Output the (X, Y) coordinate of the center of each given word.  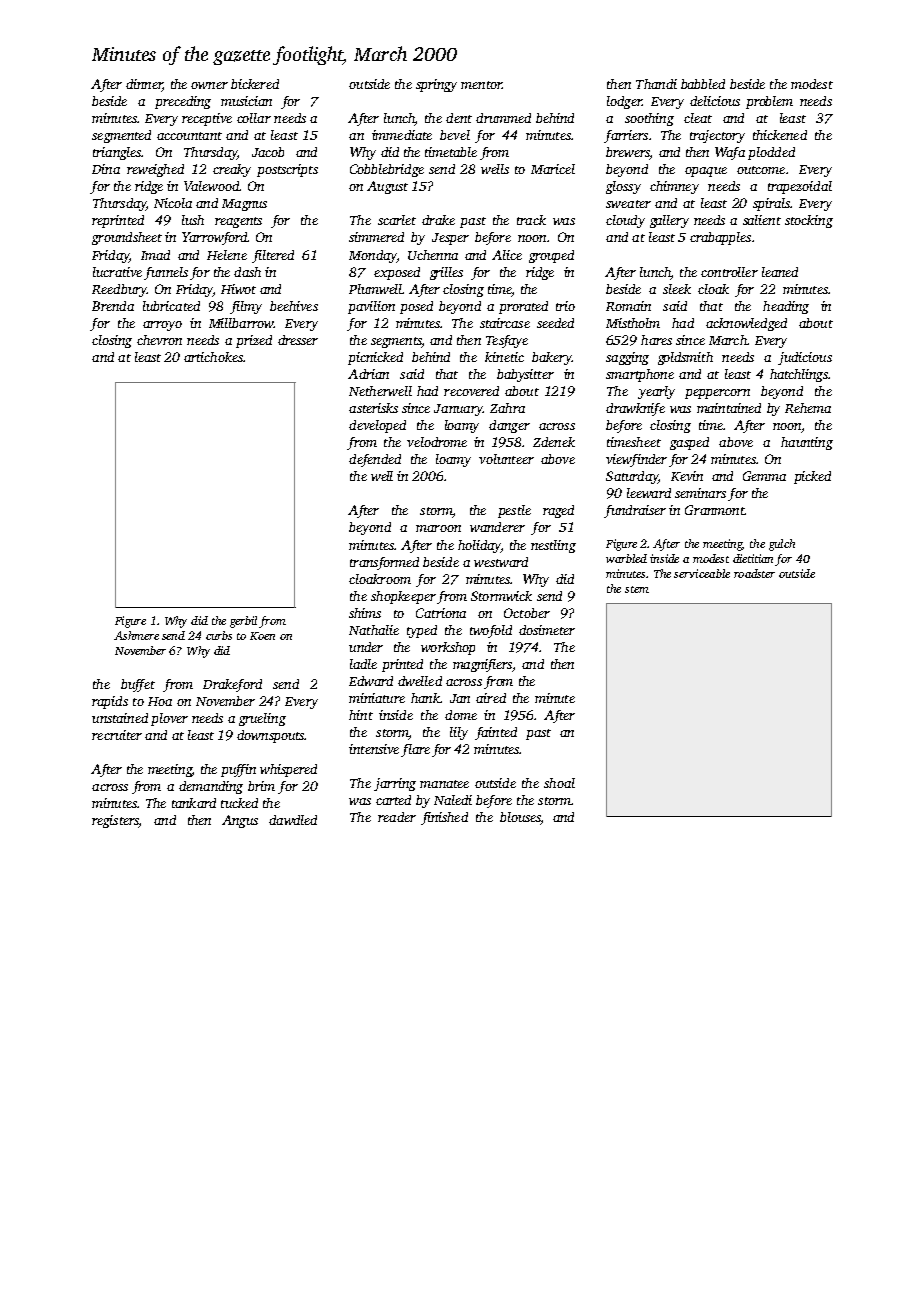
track (531, 220)
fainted (496, 733)
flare (415, 750)
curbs (219, 635)
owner (209, 85)
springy (436, 85)
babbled (703, 84)
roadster (754, 573)
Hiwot (238, 289)
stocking (809, 221)
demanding (211, 787)
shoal (559, 783)
